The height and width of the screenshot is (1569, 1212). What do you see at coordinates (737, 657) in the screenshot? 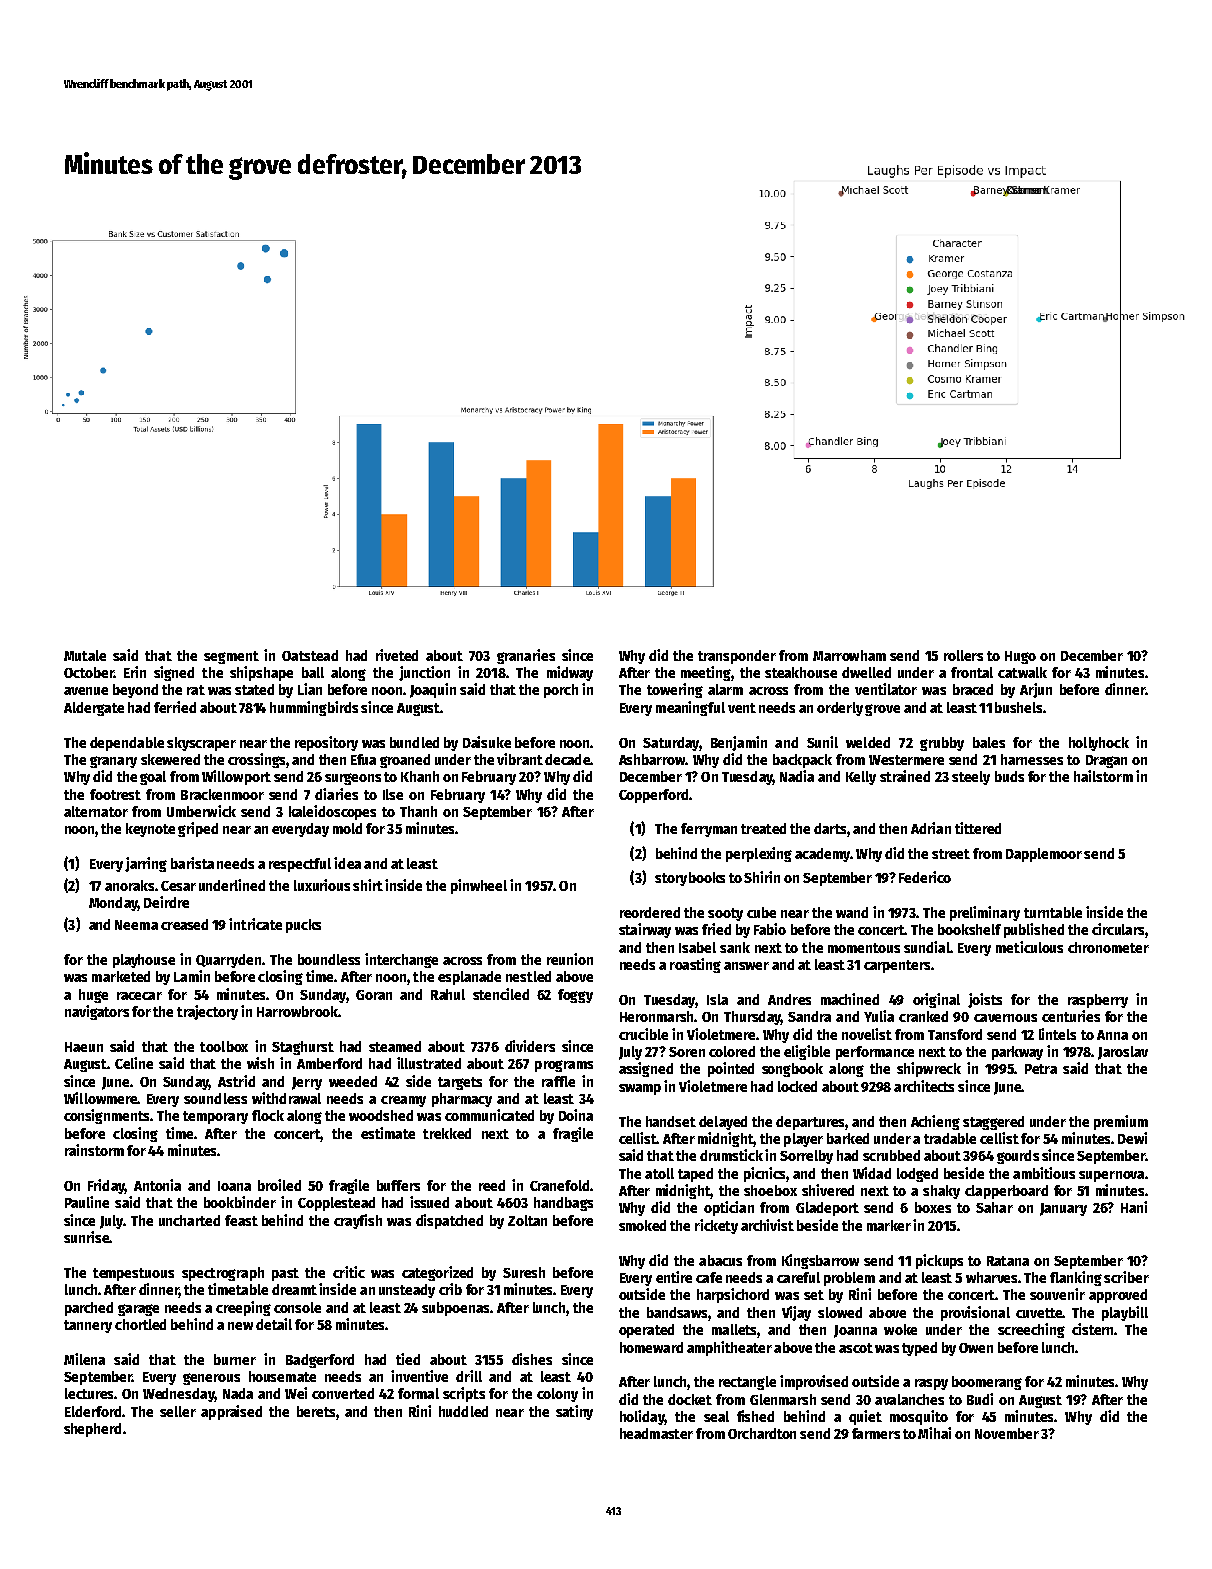
I see `transponder` at bounding box center [737, 657].
